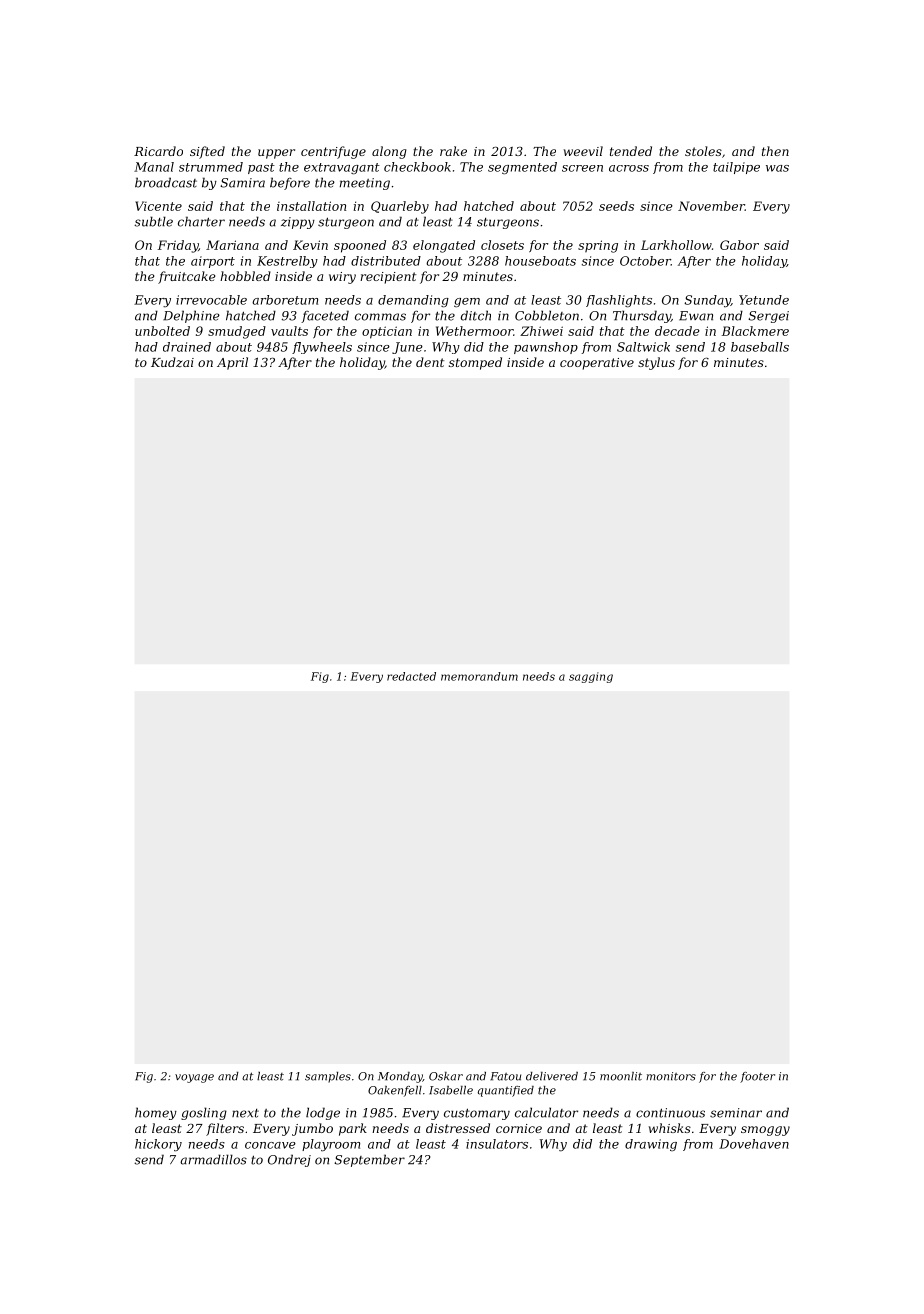  What do you see at coordinates (775, 151) in the screenshot?
I see `then` at bounding box center [775, 151].
